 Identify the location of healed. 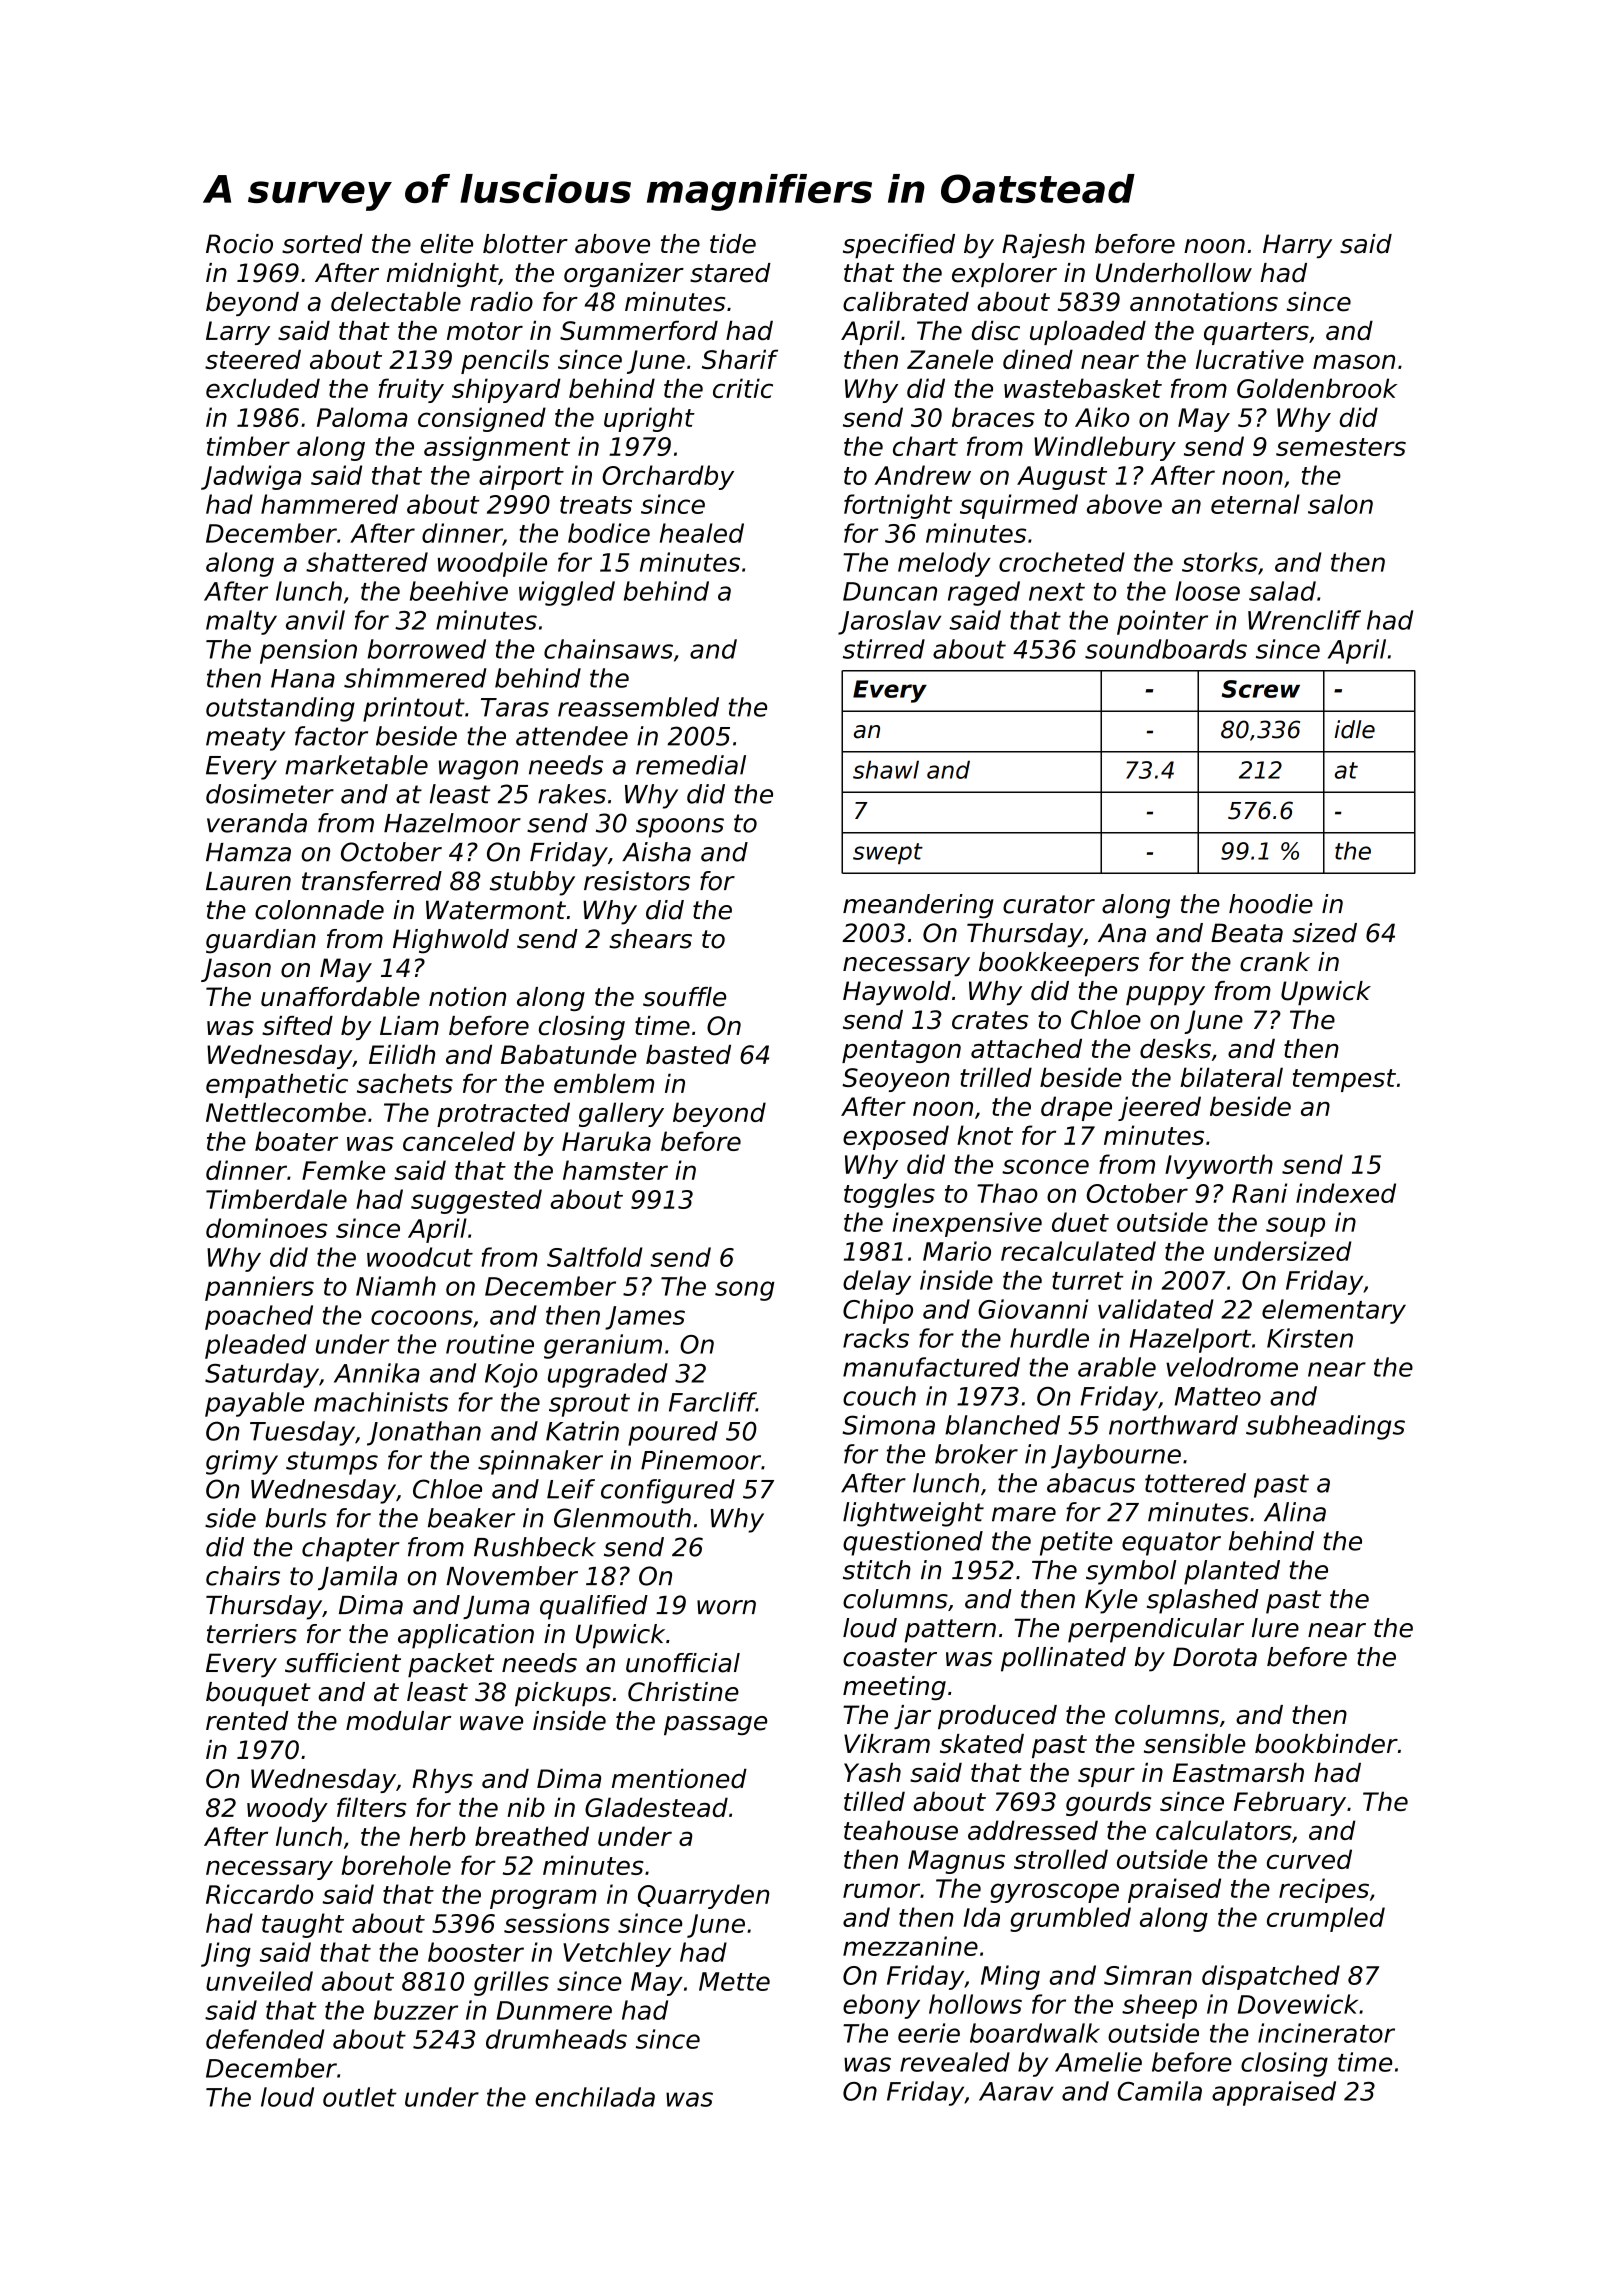
(702, 533).
